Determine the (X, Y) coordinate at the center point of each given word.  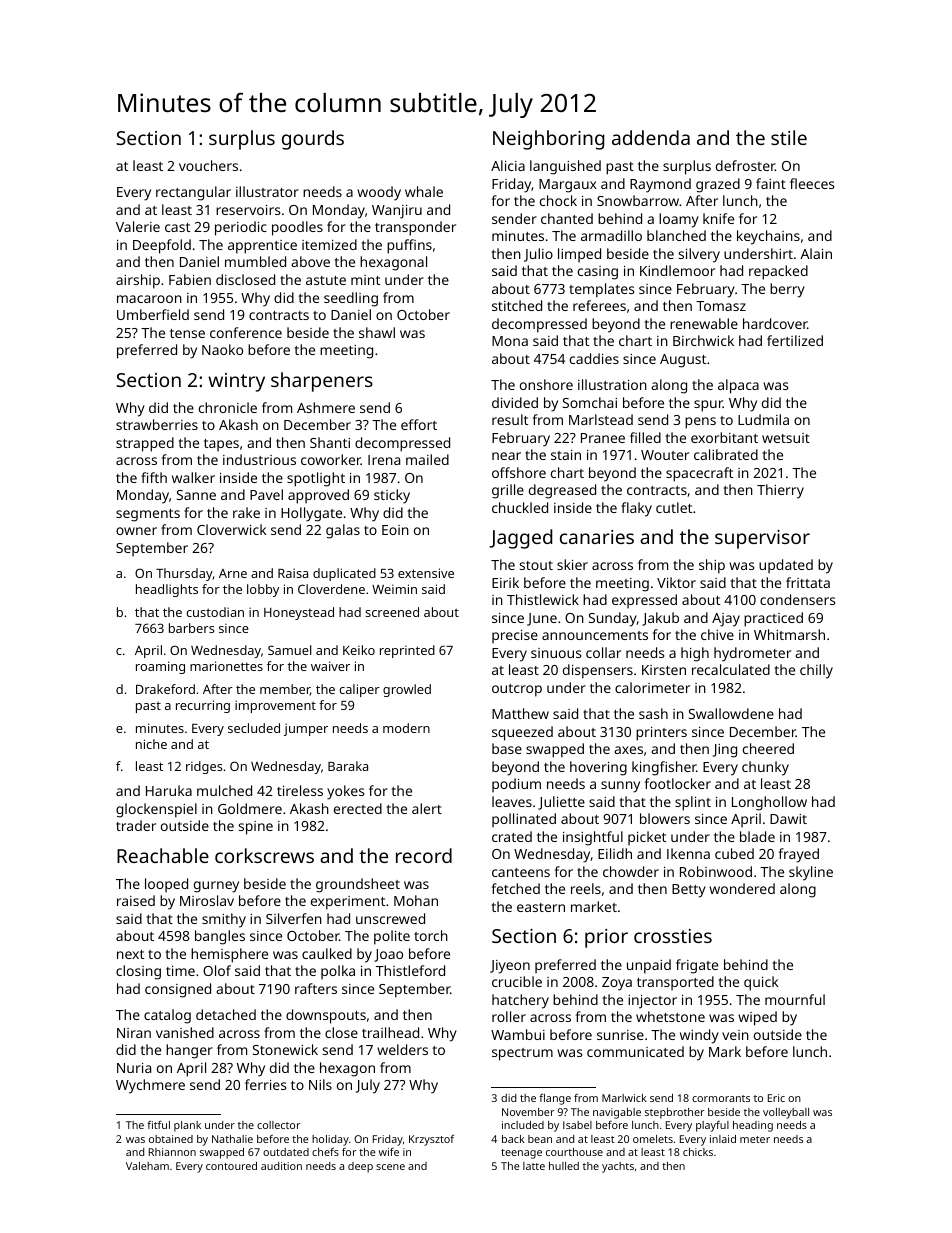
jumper (306, 729)
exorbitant (724, 437)
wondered (742, 888)
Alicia (508, 165)
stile (789, 137)
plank (187, 1126)
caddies (594, 358)
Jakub (660, 619)
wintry (236, 382)
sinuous (556, 653)
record (424, 855)
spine (256, 828)
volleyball (786, 1113)
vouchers (208, 165)
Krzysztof (431, 1140)
